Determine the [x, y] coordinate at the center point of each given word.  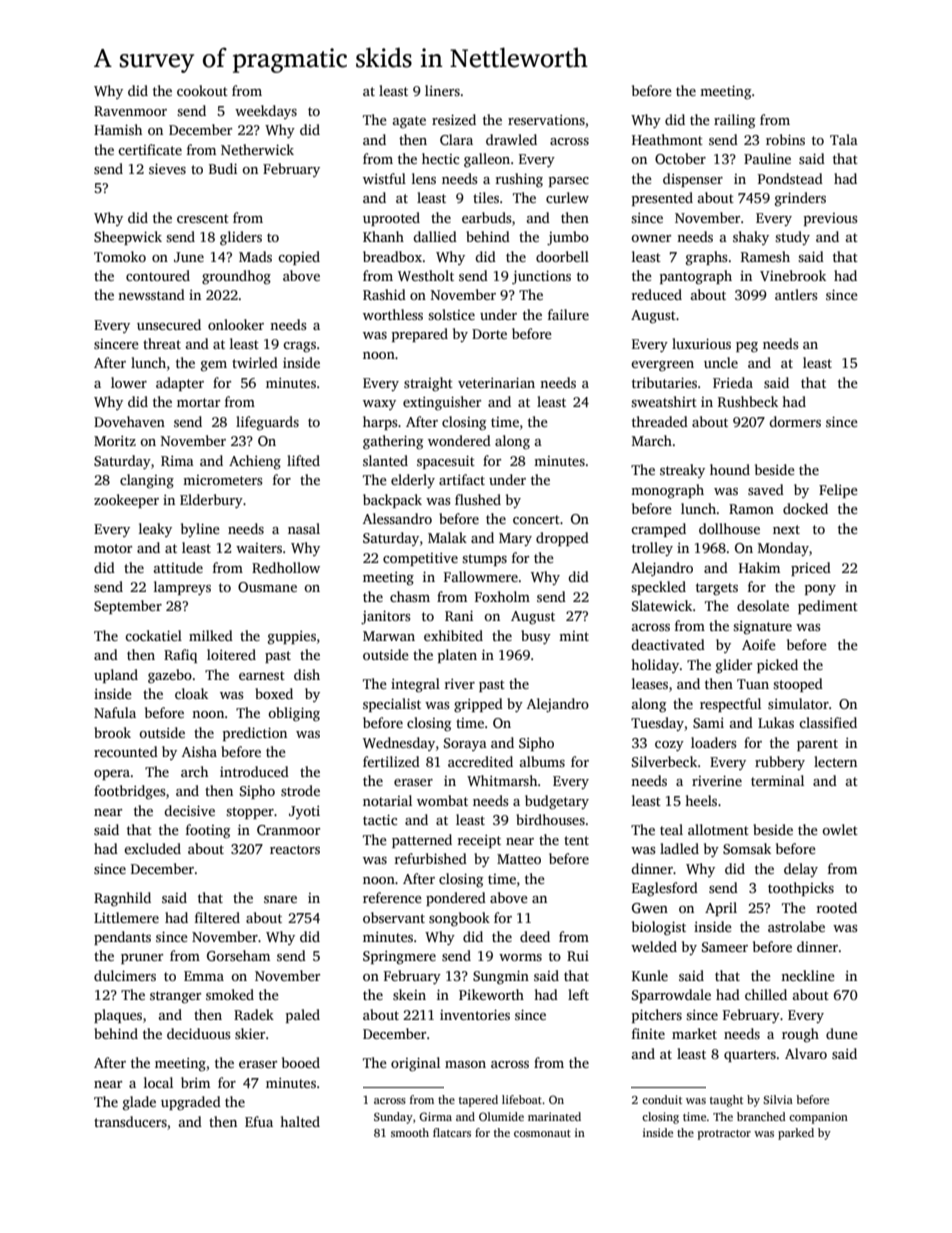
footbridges [130, 792]
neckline [808, 975]
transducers [130, 1121]
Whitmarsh [502, 780]
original [415, 1064]
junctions [541, 277]
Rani [459, 615]
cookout [202, 90]
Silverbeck [664, 761]
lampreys [182, 588]
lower [129, 382]
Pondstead [790, 178]
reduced [657, 294]
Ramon [751, 509]
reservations [546, 120]
